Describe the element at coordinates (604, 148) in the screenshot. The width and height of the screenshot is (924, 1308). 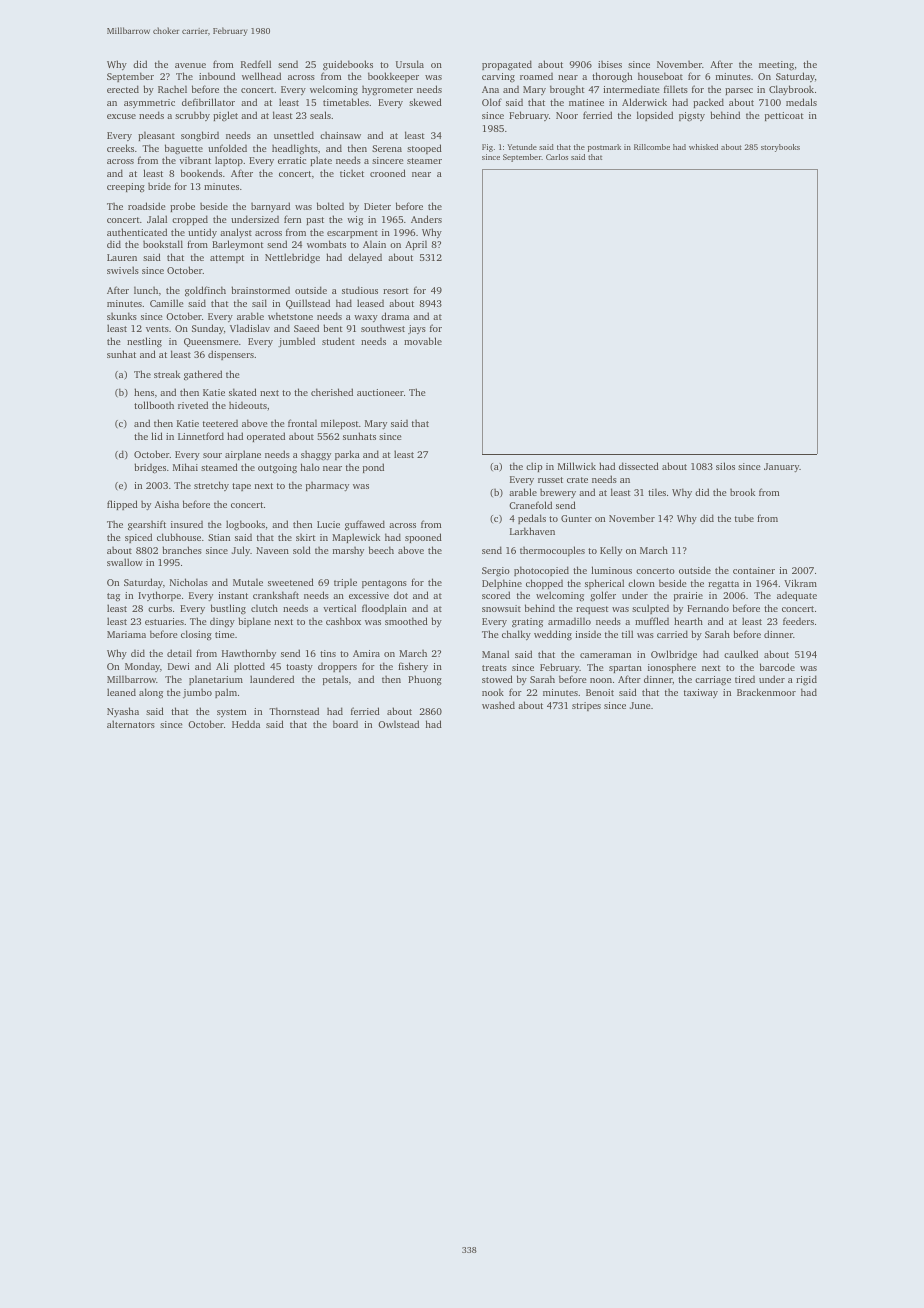
I see `postmark` at that location.
